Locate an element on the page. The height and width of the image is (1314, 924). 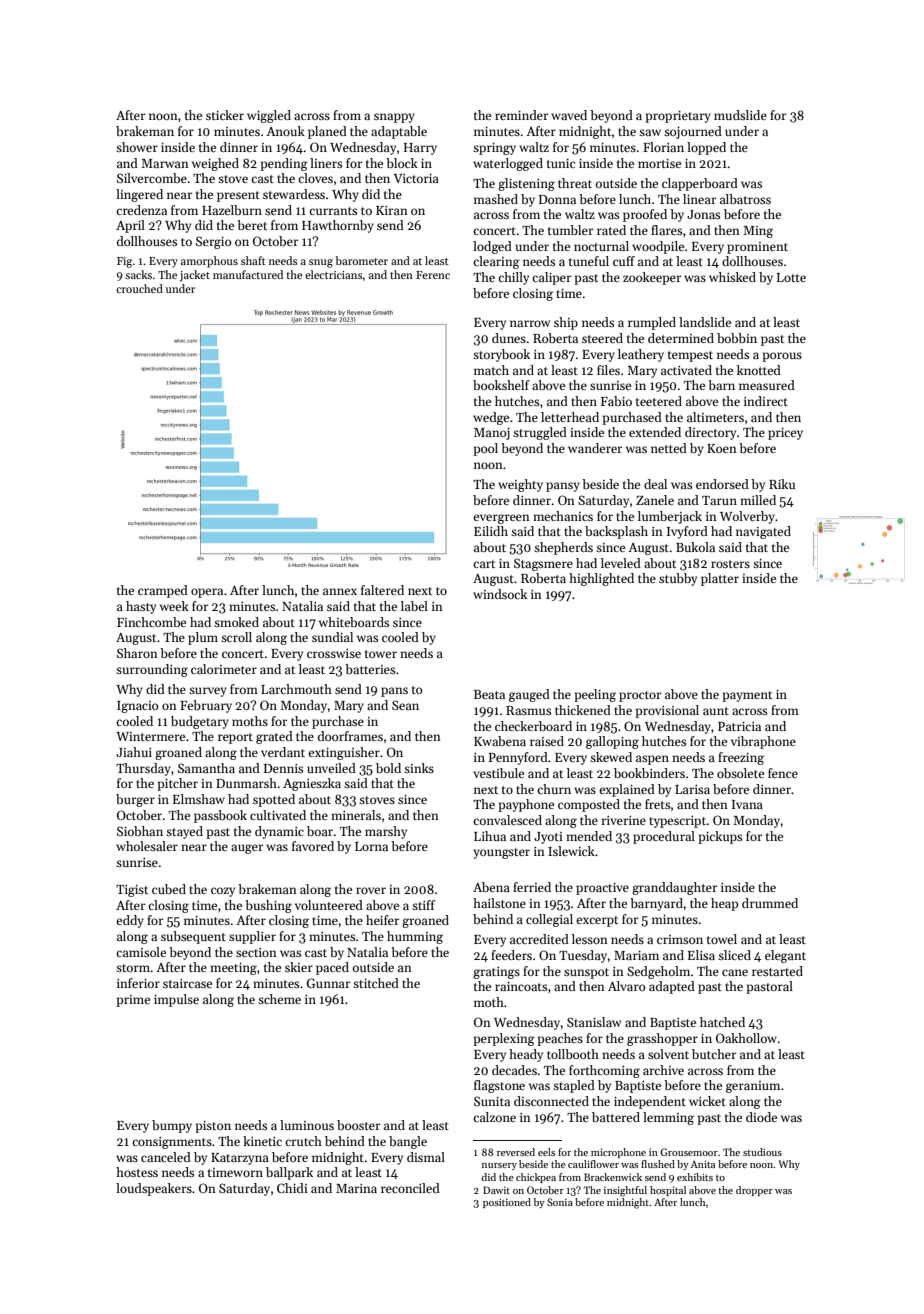
beret is located at coordinates (252, 225).
